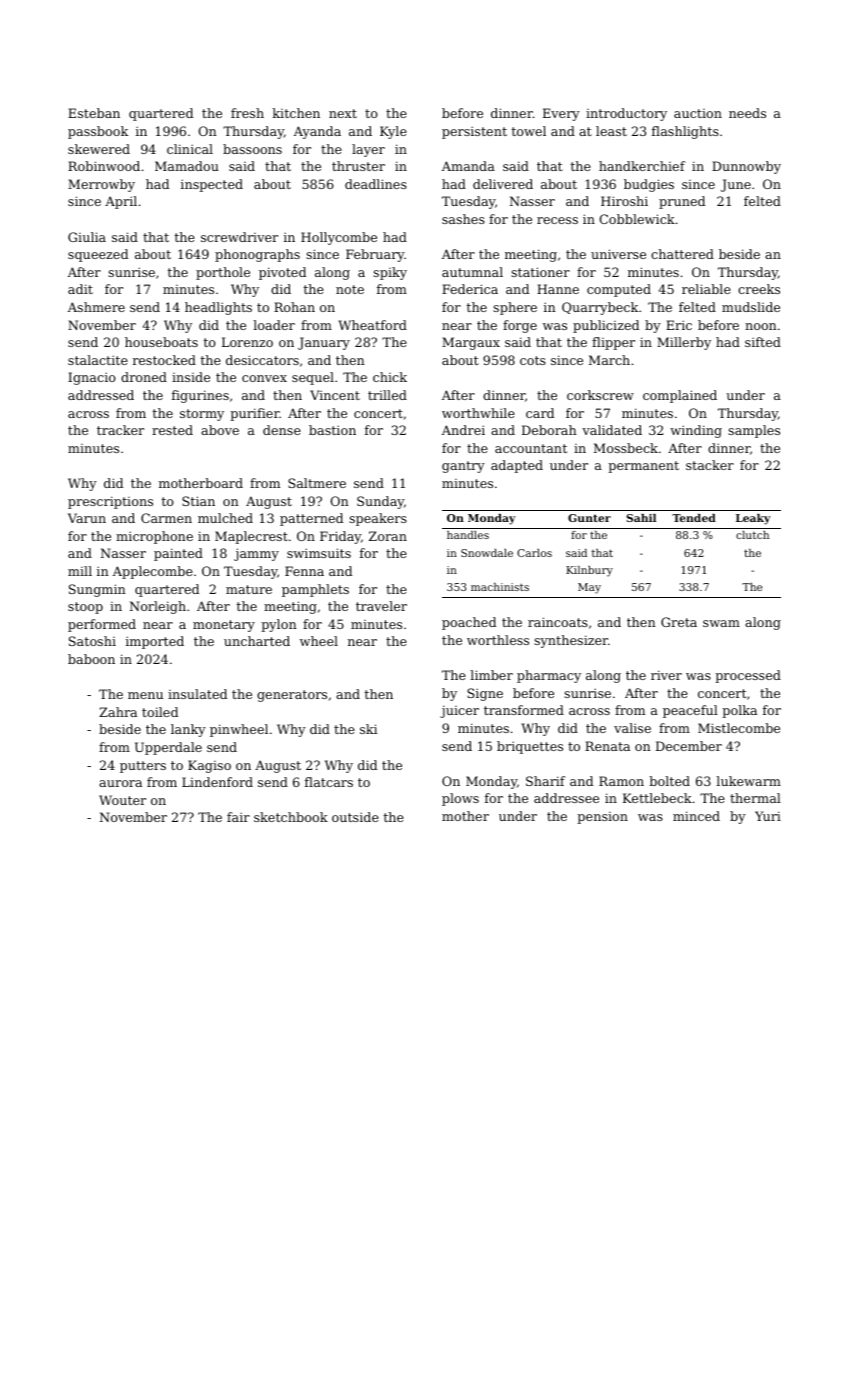 This screenshot has width=849, height=1400. I want to click on insulated, so click(197, 694).
